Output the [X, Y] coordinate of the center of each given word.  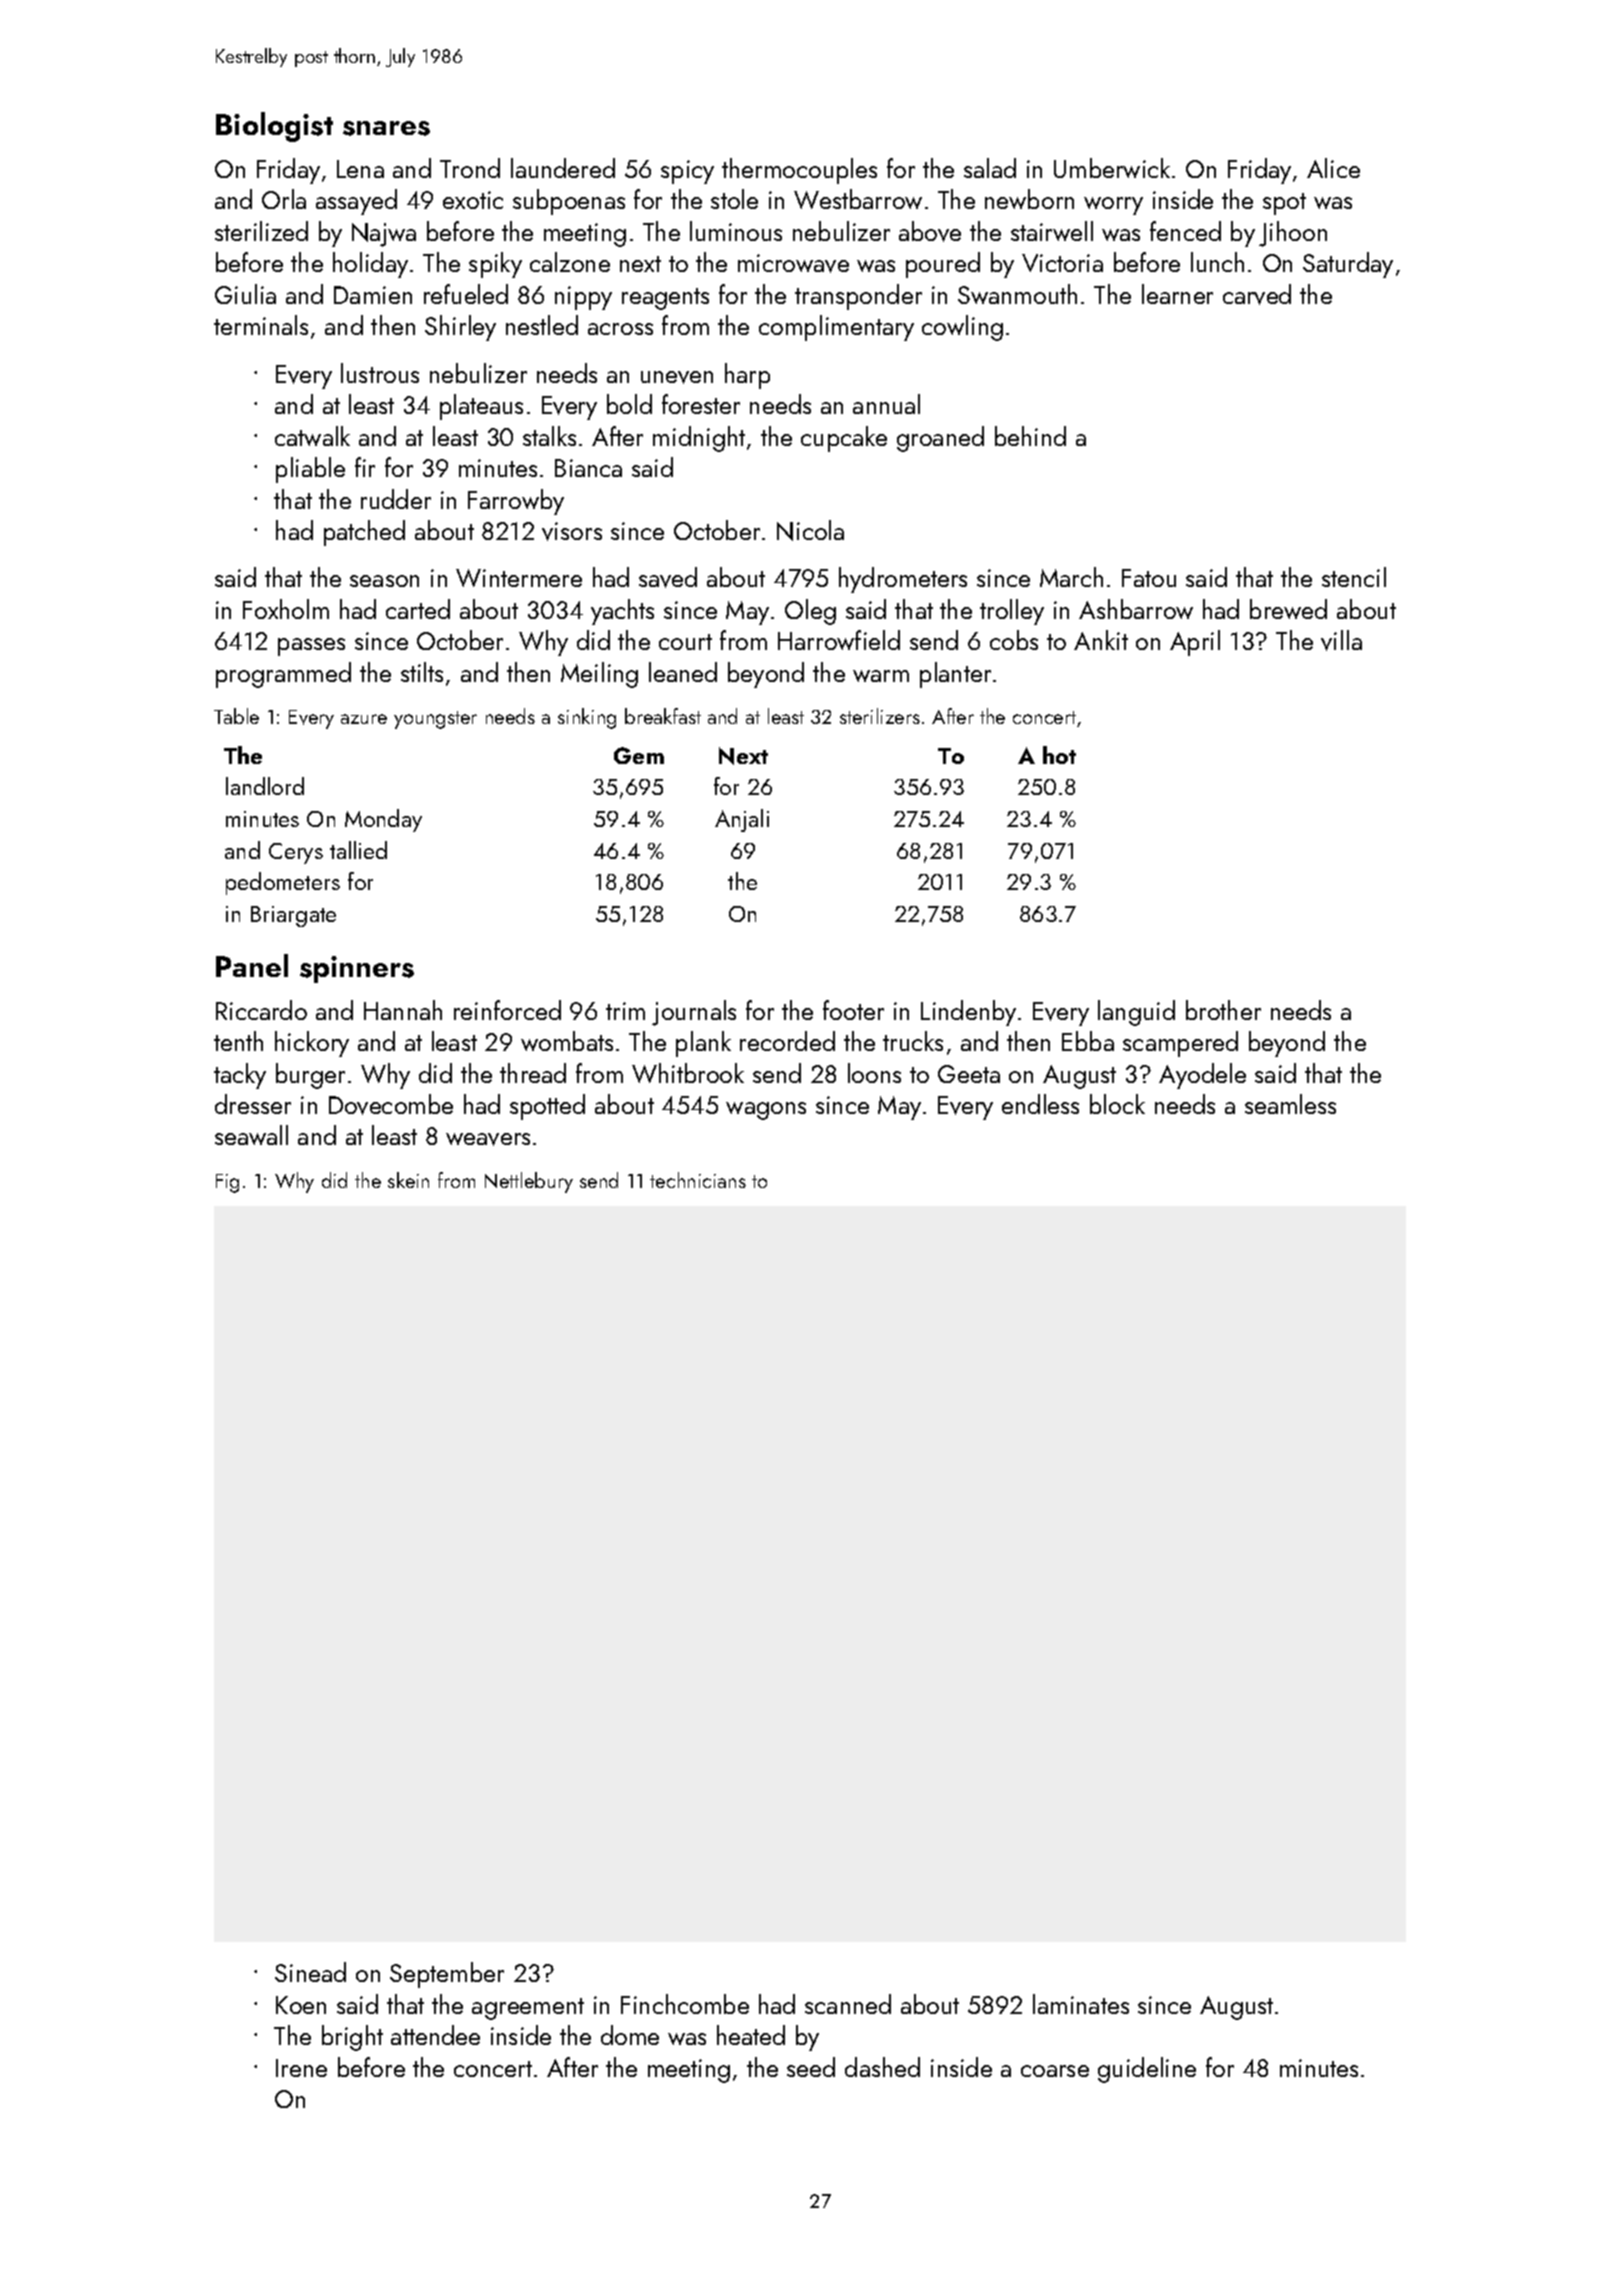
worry [1113, 206]
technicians [698, 1180]
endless [1040, 1104]
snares [386, 128]
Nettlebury [529, 1182]
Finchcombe [685, 2004]
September [447, 1975]
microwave [793, 263]
